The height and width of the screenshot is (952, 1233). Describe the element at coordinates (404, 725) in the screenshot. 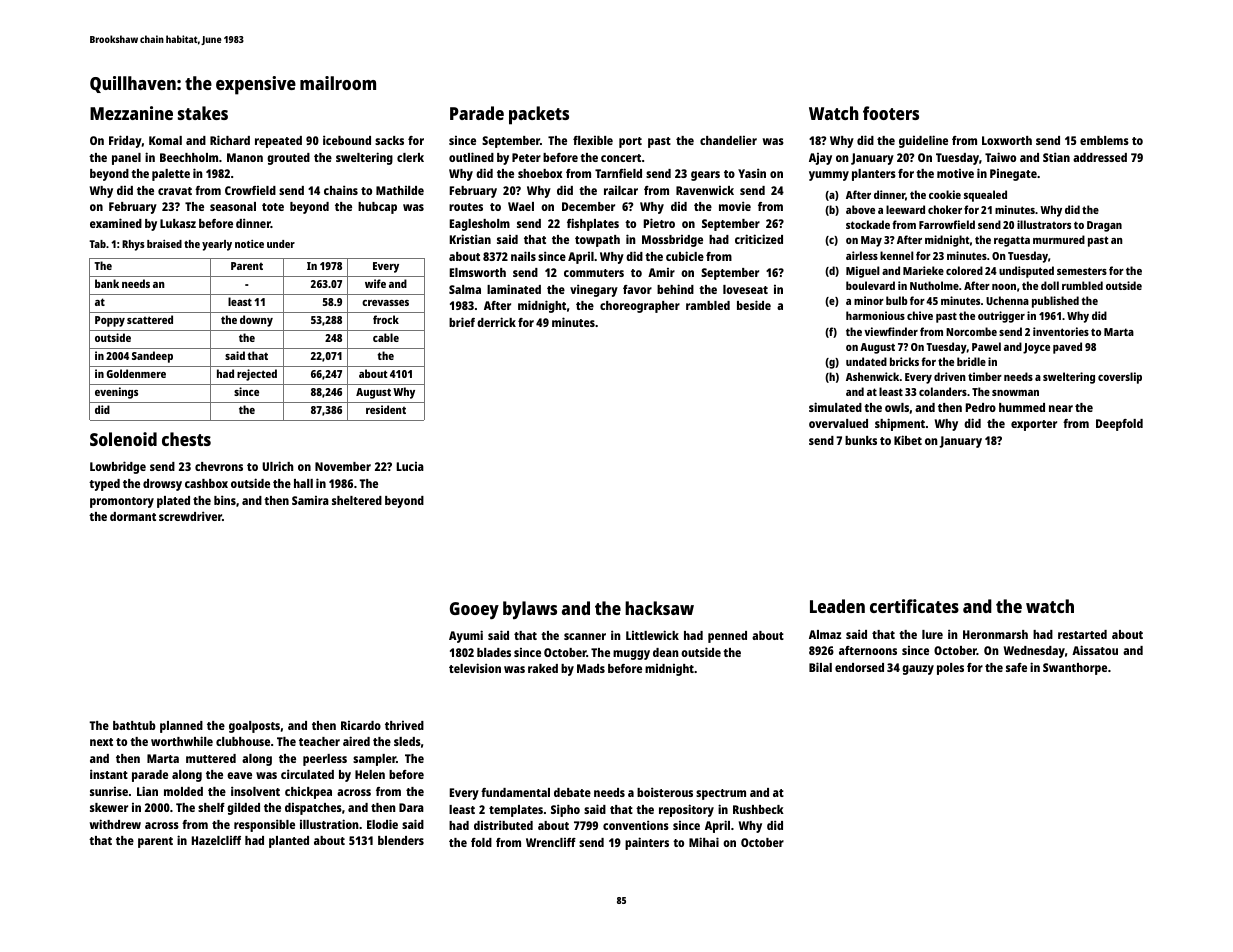

I see `thrived` at that location.
